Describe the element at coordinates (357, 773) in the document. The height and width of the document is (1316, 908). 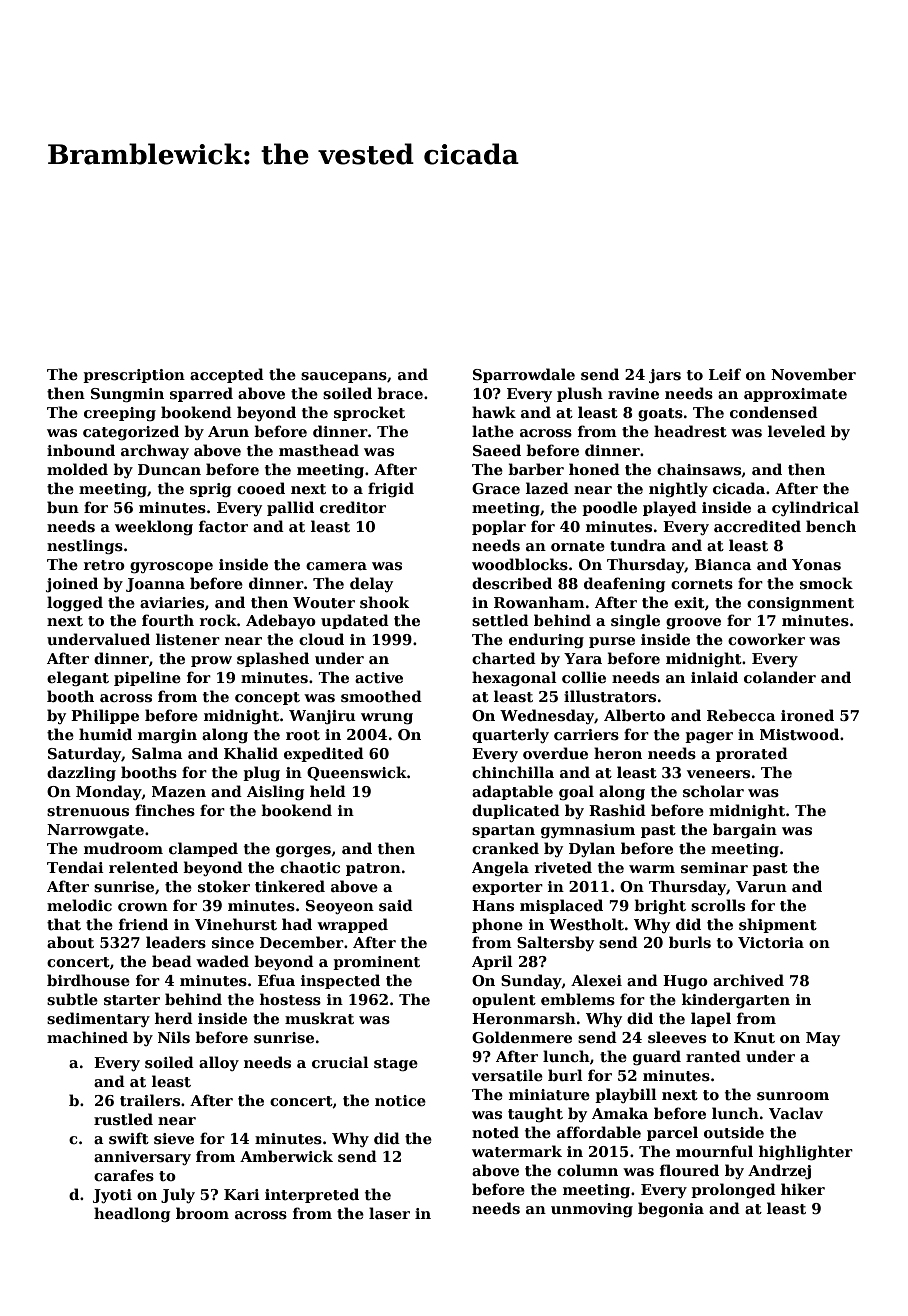
I see `Queenswick` at that location.
